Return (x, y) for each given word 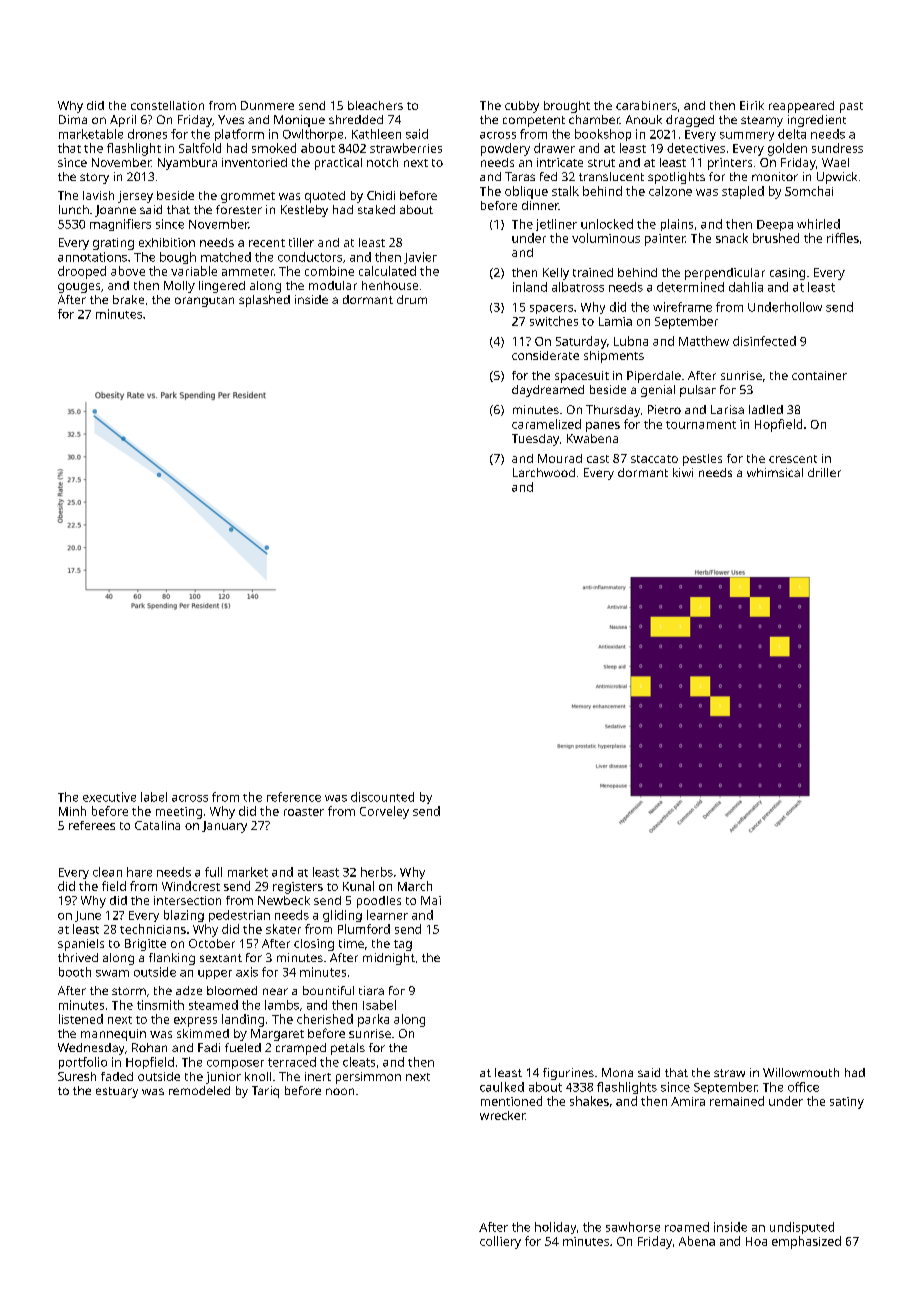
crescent (793, 459)
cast (598, 459)
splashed (264, 301)
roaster (304, 812)
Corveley (384, 812)
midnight (389, 959)
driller (824, 472)
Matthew (704, 341)
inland (530, 287)
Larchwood (544, 472)
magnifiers (120, 225)
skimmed (203, 1033)
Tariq (265, 1092)
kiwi (683, 472)
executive (109, 797)
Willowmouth (801, 1072)
